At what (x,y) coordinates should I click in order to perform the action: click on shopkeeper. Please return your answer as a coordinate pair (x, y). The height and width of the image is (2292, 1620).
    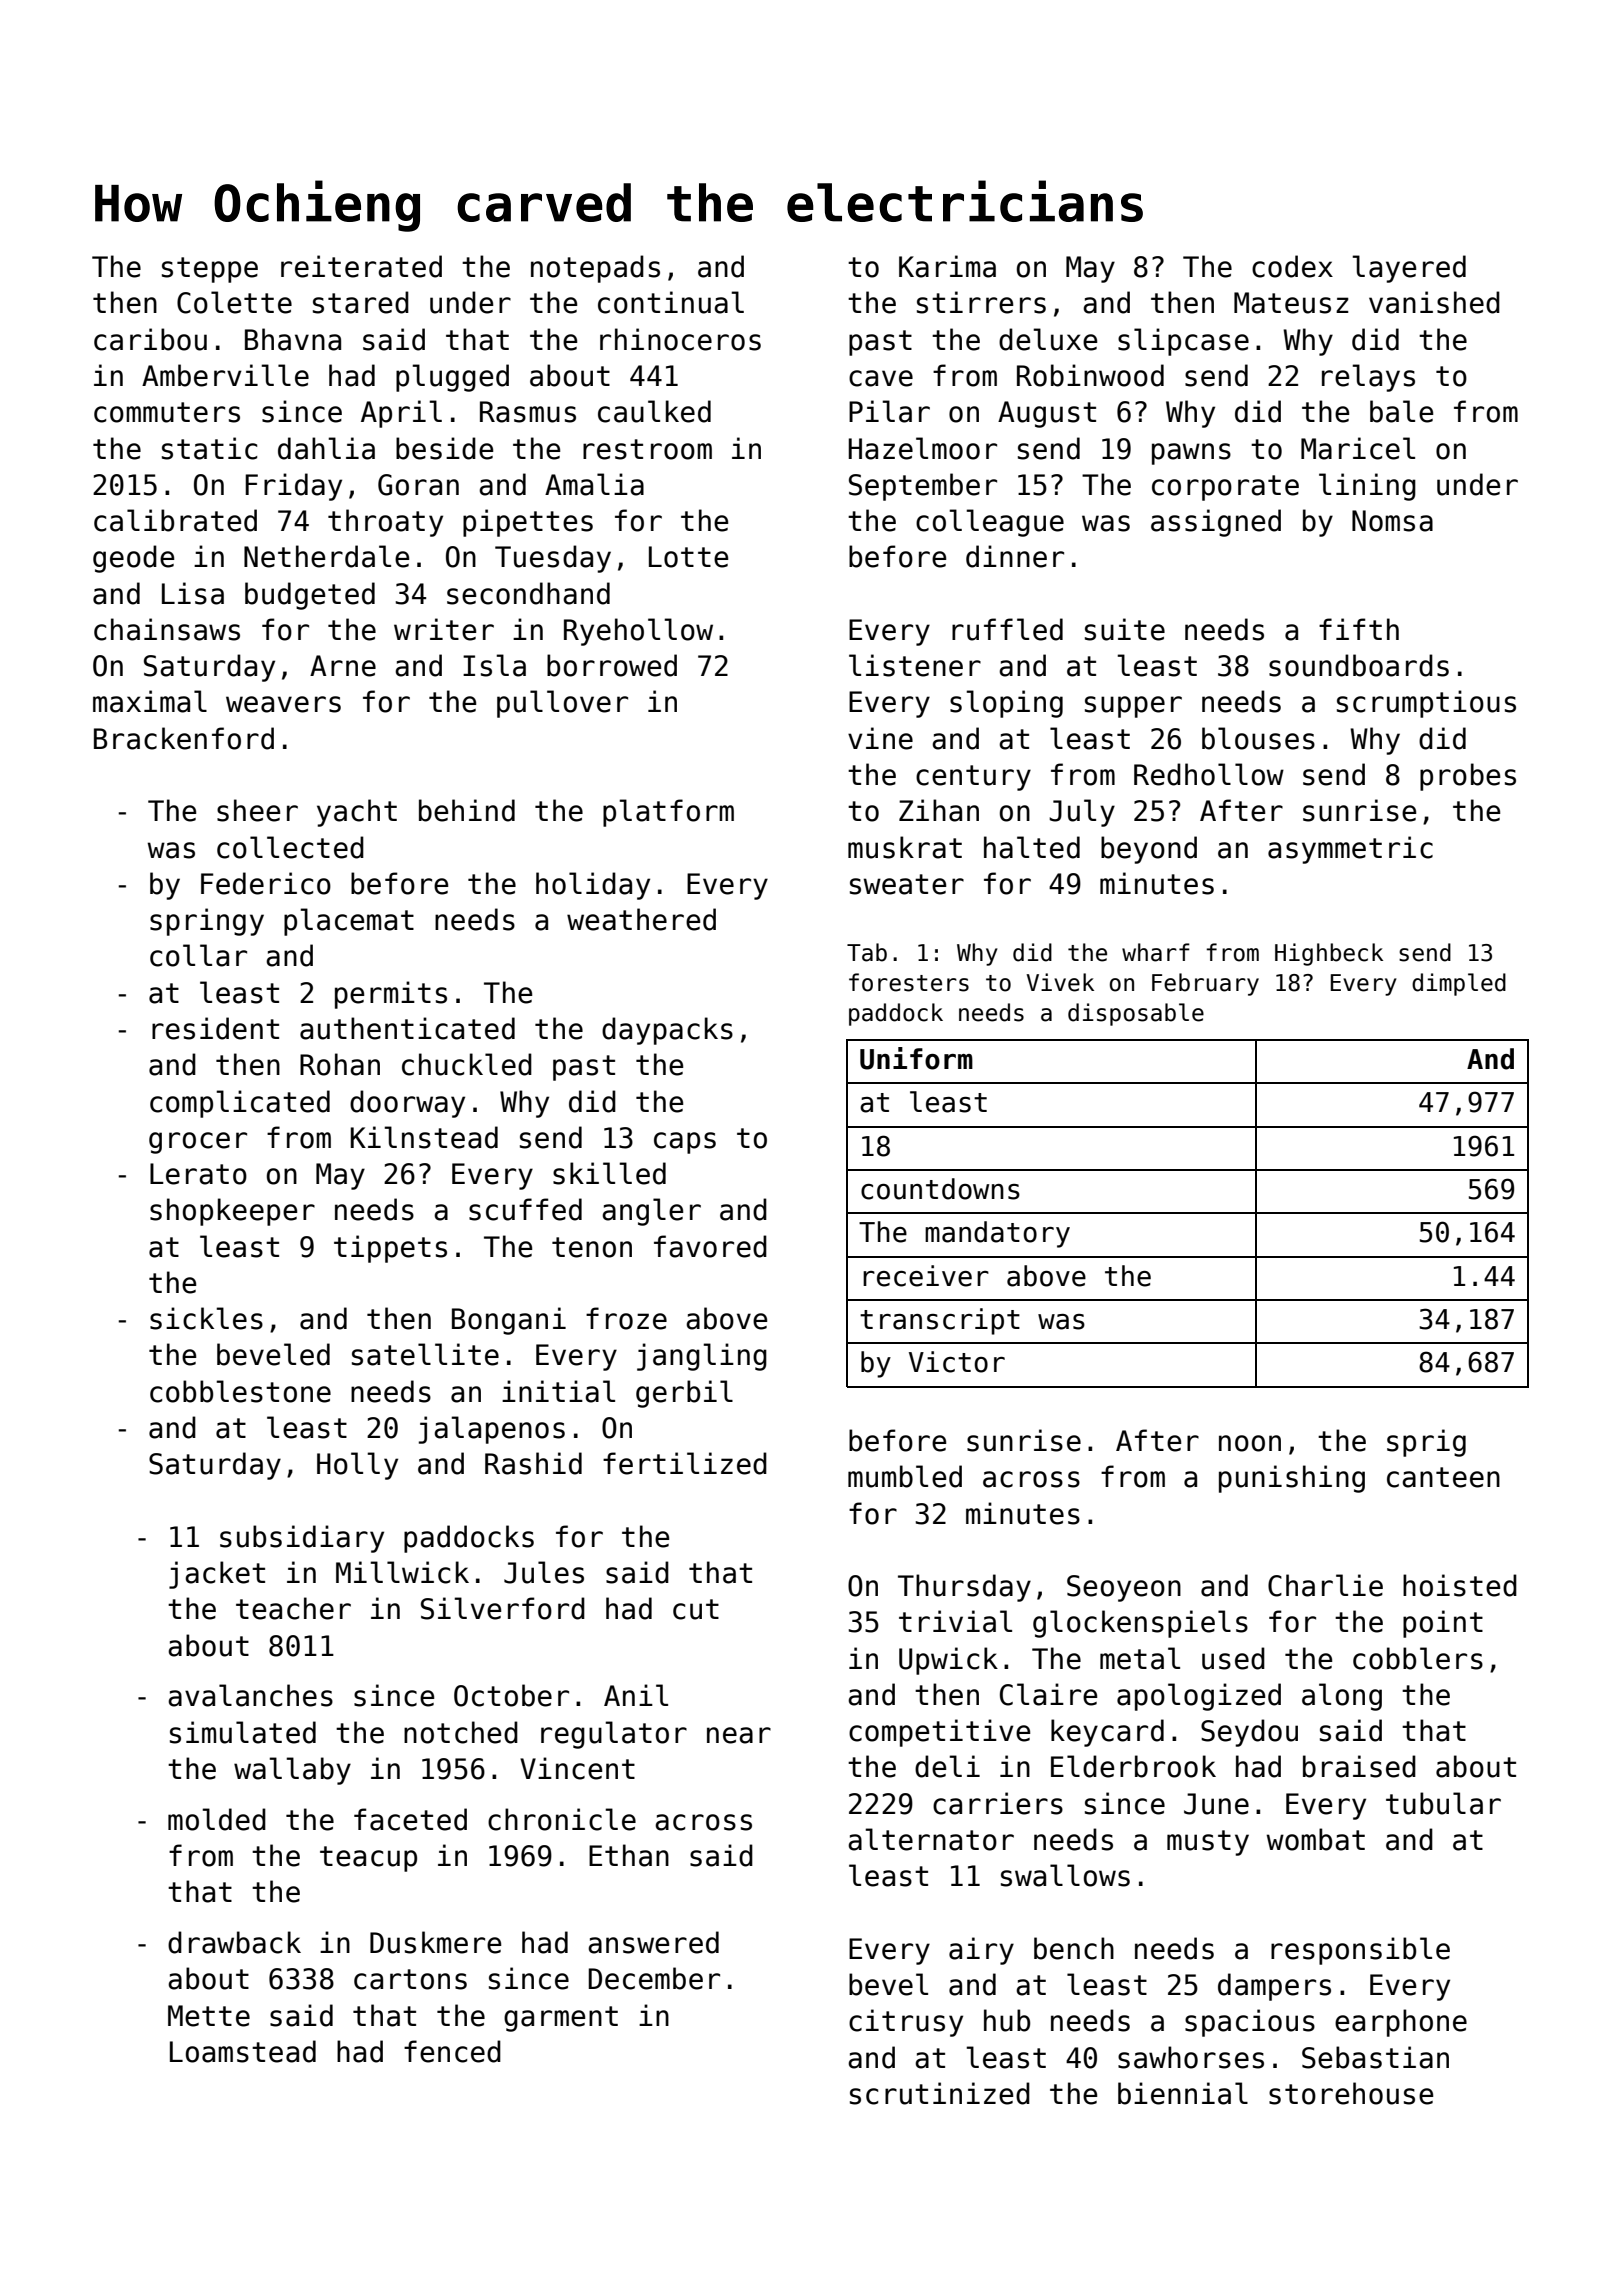
    Looking at the image, I should click on (232, 1212).
